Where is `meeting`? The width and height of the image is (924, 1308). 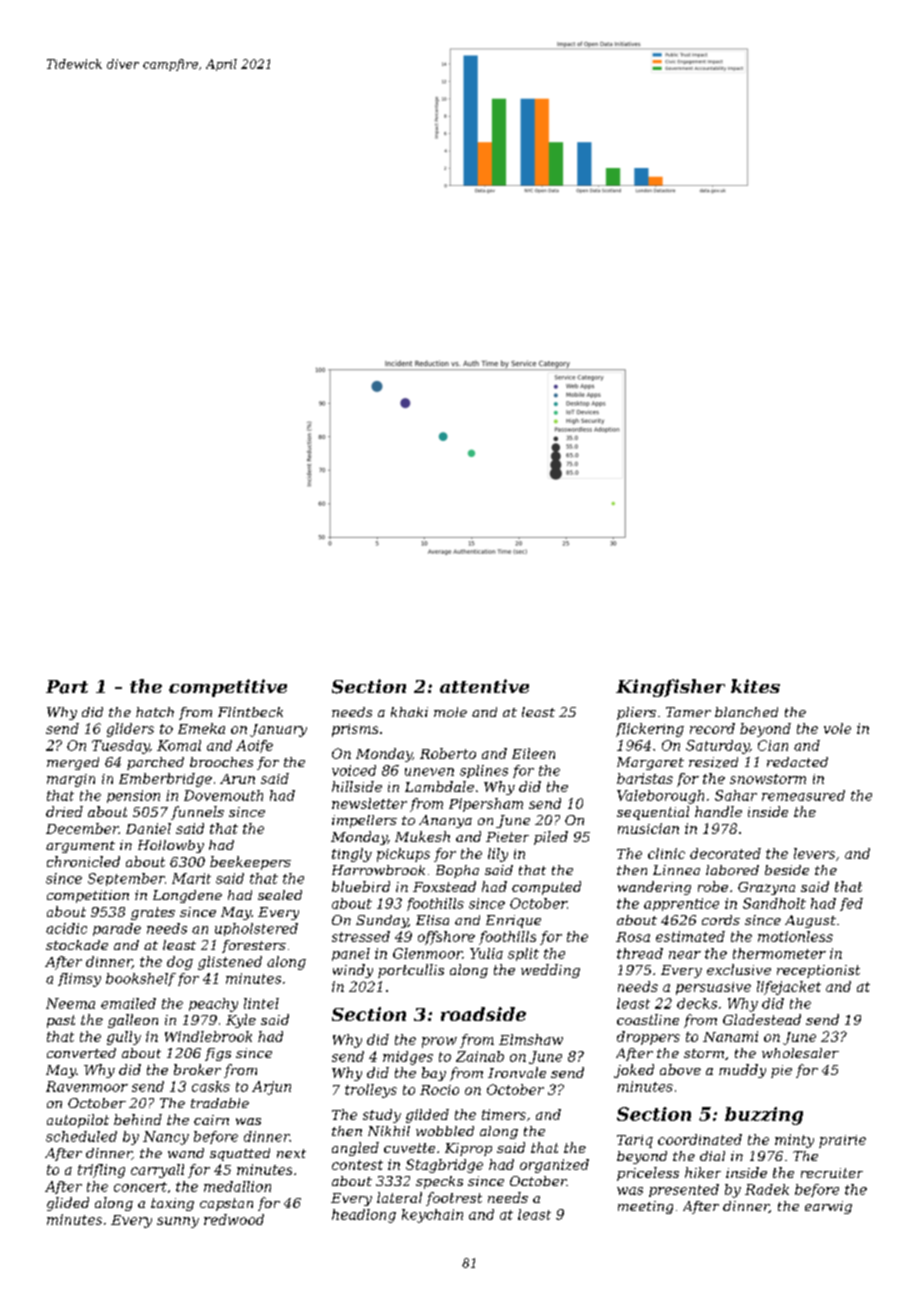 meeting is located at coordinates (645, 1207).
